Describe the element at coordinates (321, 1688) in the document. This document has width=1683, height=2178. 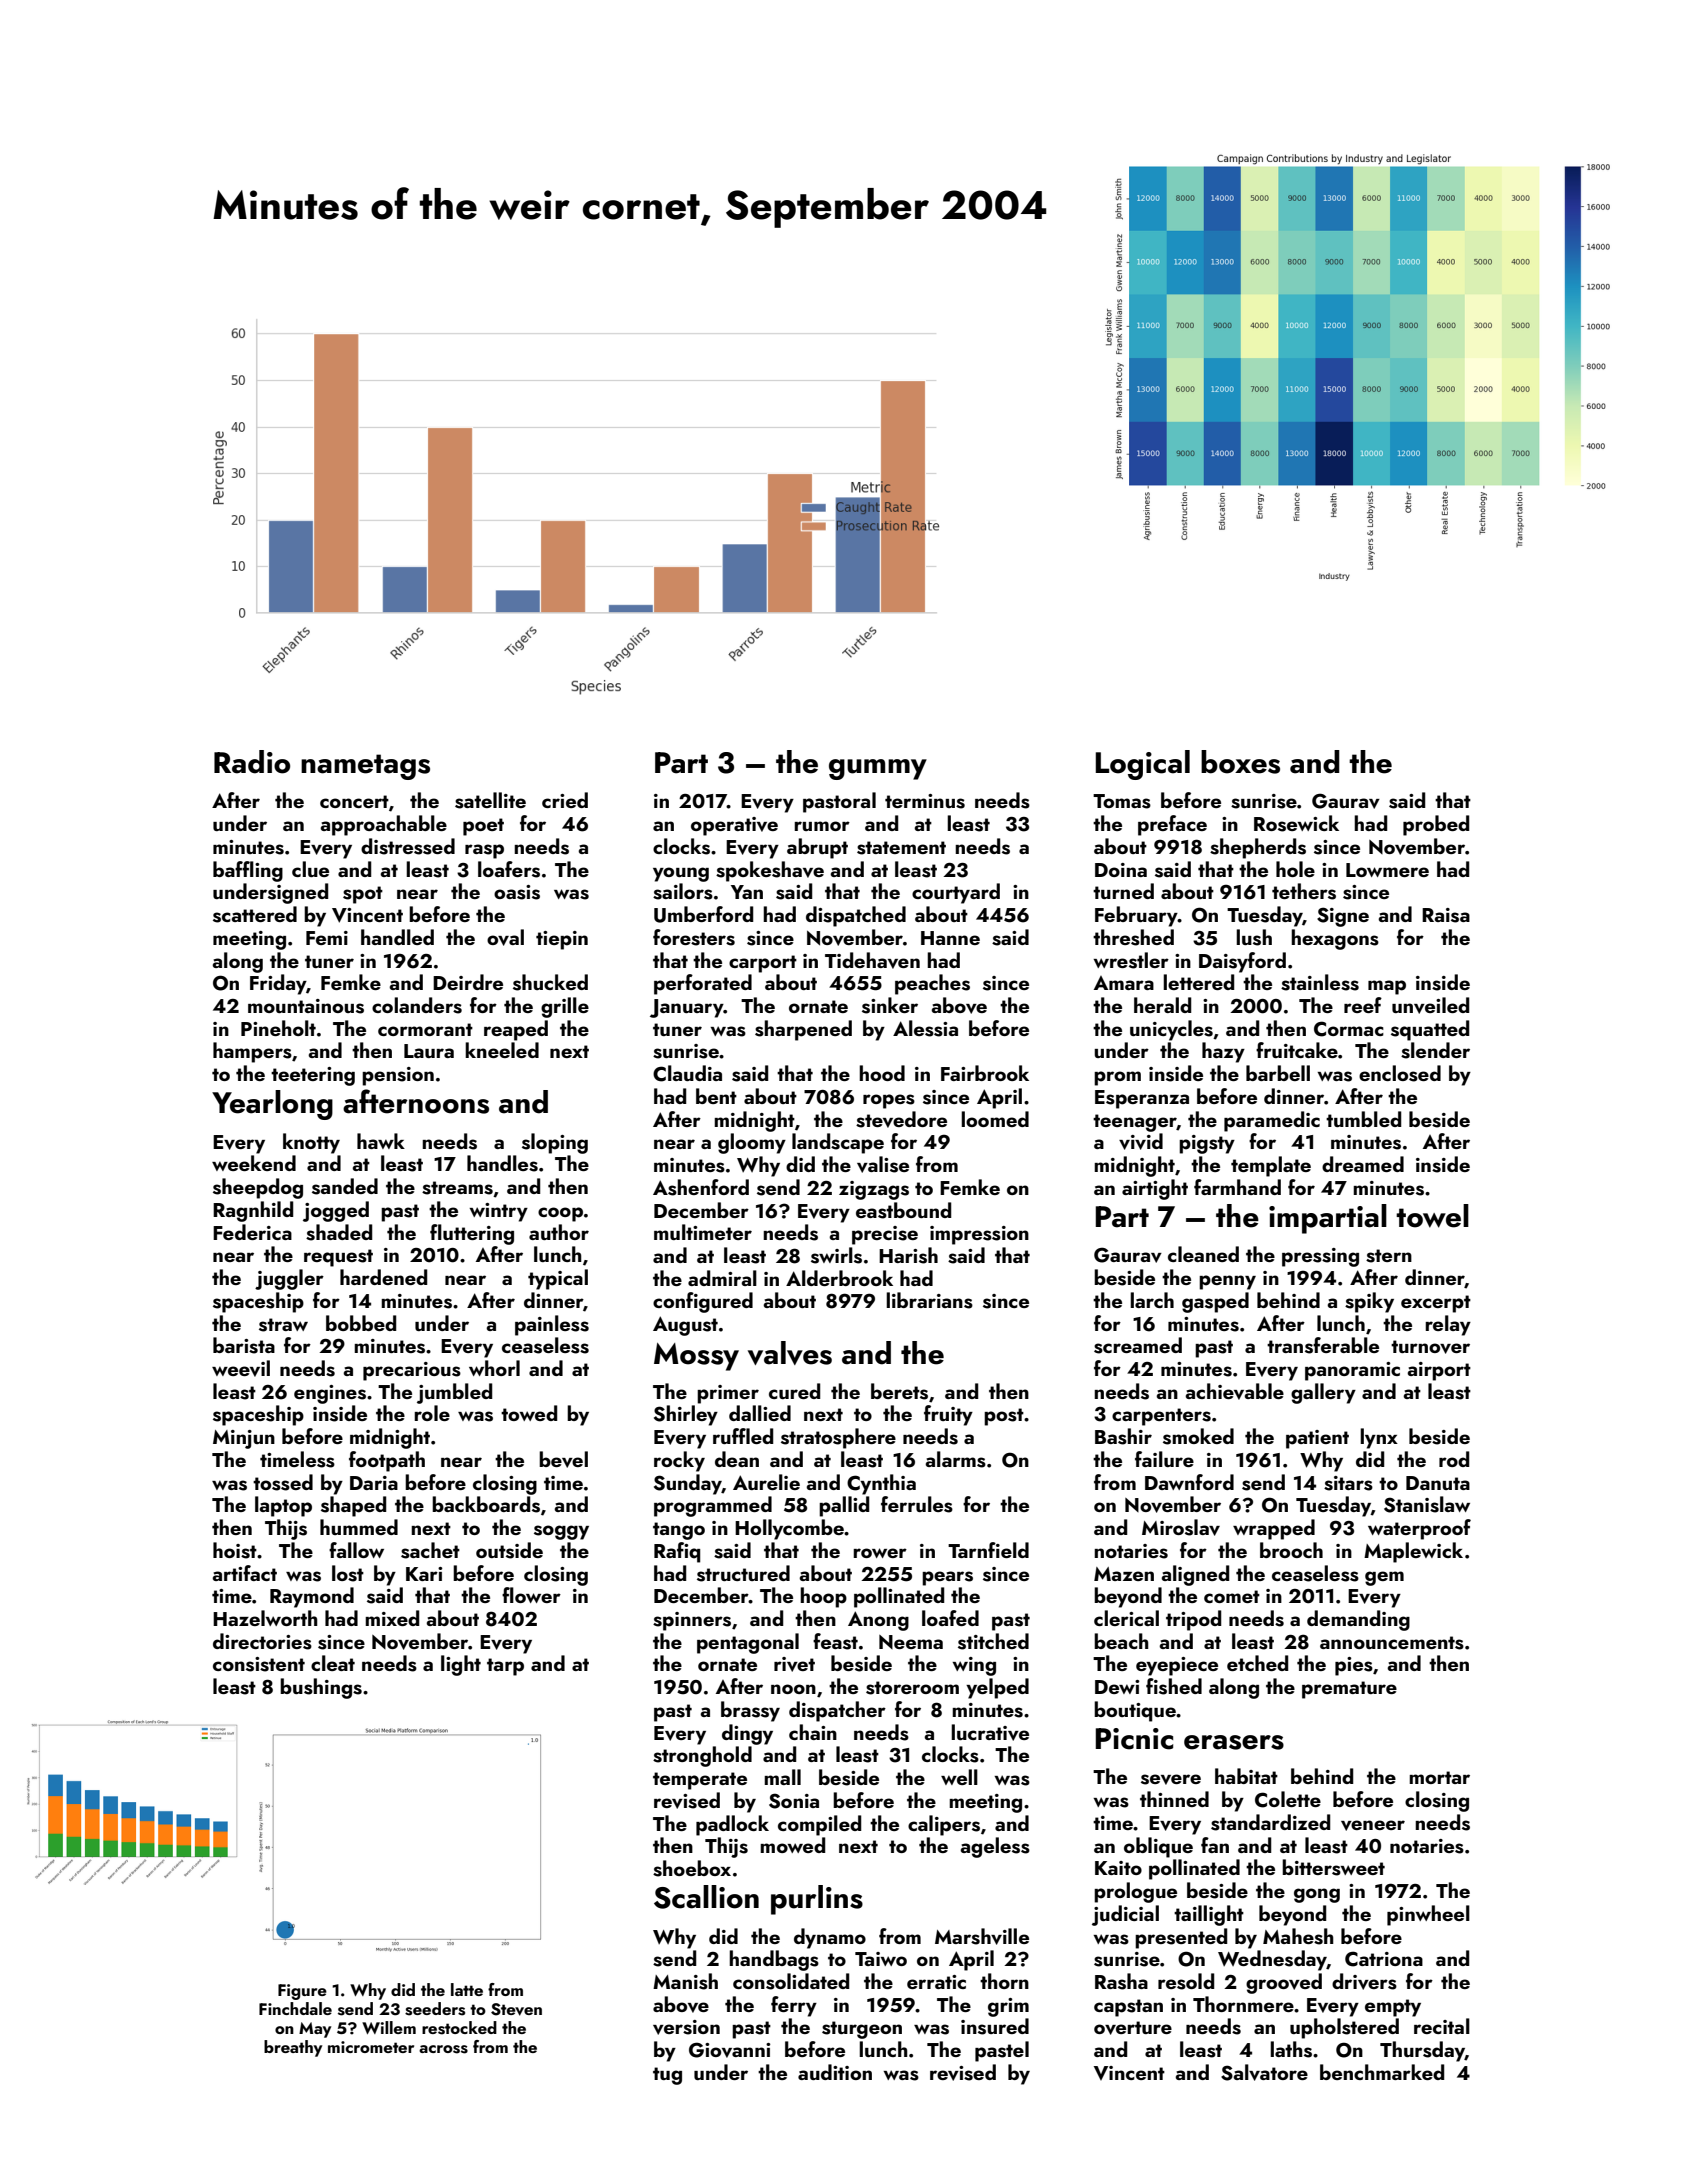
I see `bushings` at that location.
